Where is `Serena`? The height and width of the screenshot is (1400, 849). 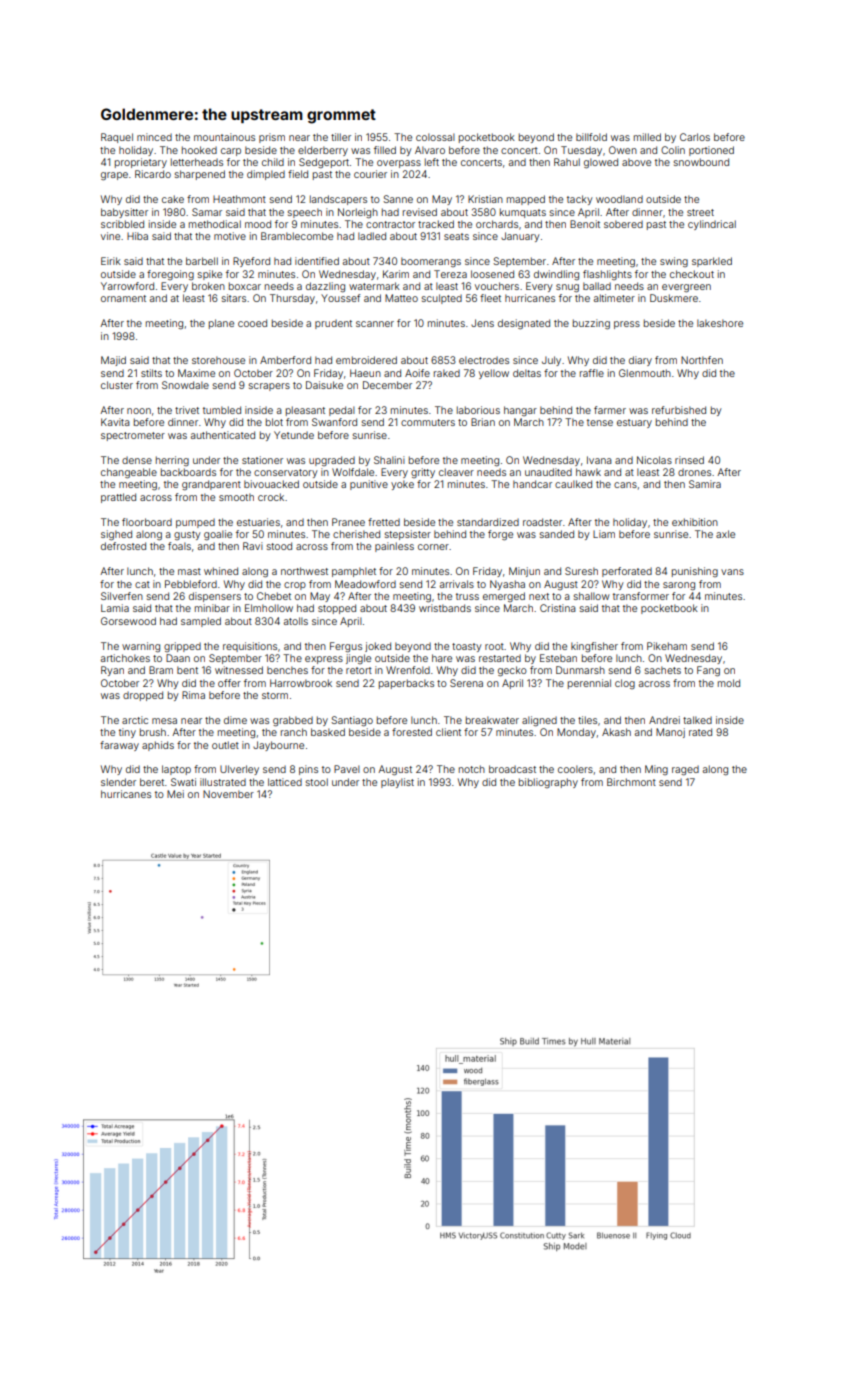 Serena is located at coordinates (466, 683).
